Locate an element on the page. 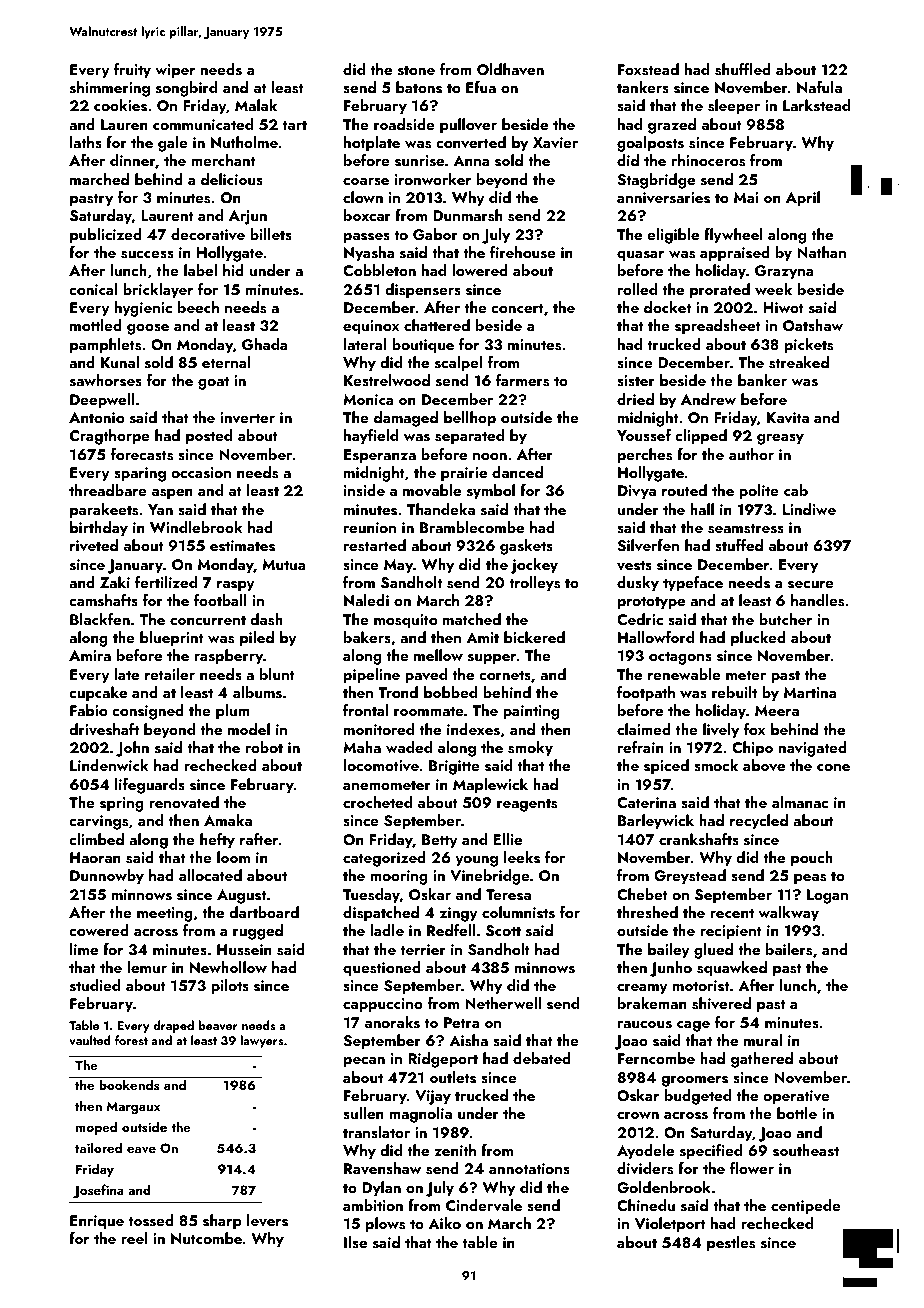 This page has height=1308, width=924. Ilse is located at coordinates (355, 1242).
